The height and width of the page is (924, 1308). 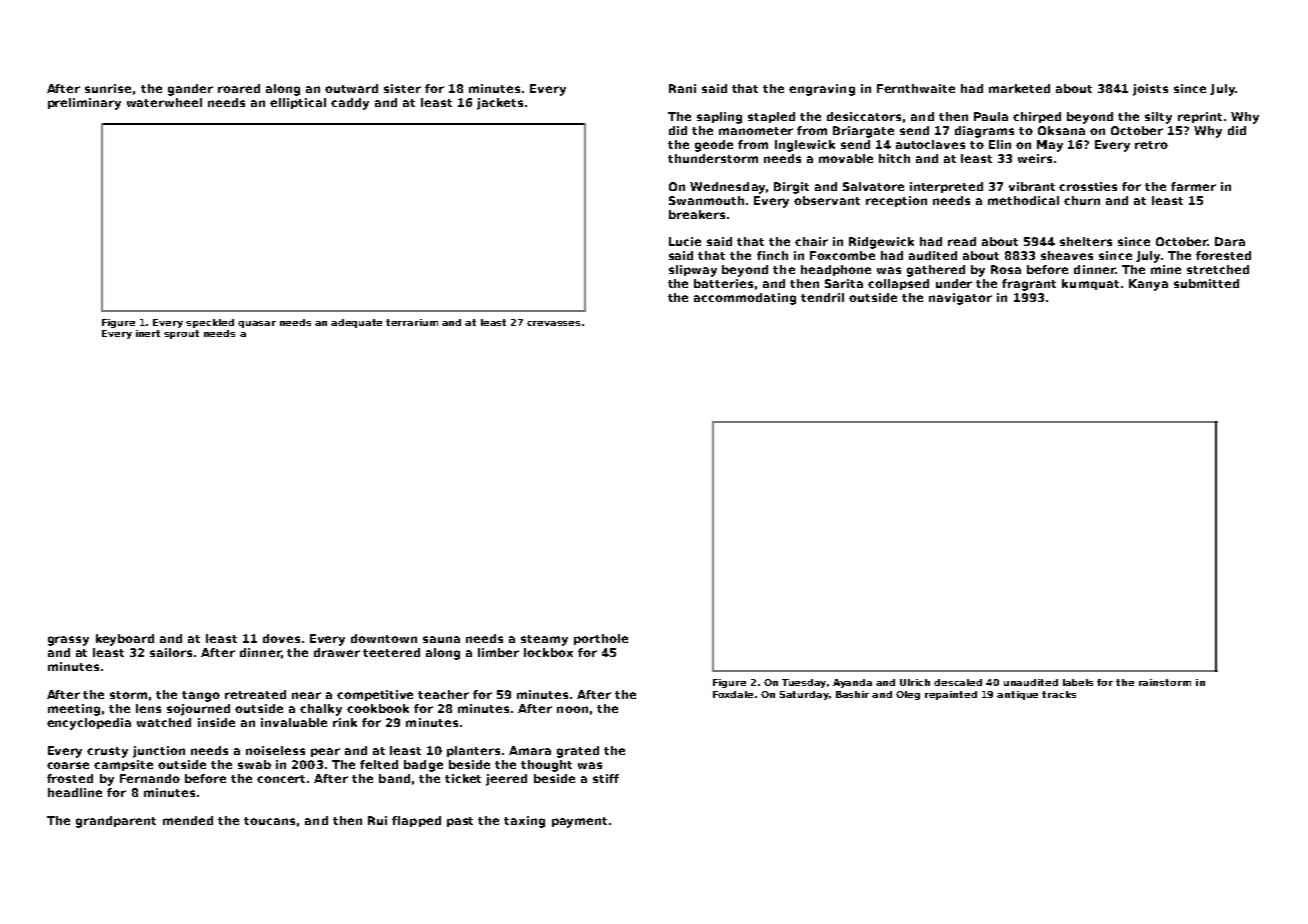 What do you see at coordinates (181, 334) in the page?
I see `sprout` at bounding box center [181, 334].
